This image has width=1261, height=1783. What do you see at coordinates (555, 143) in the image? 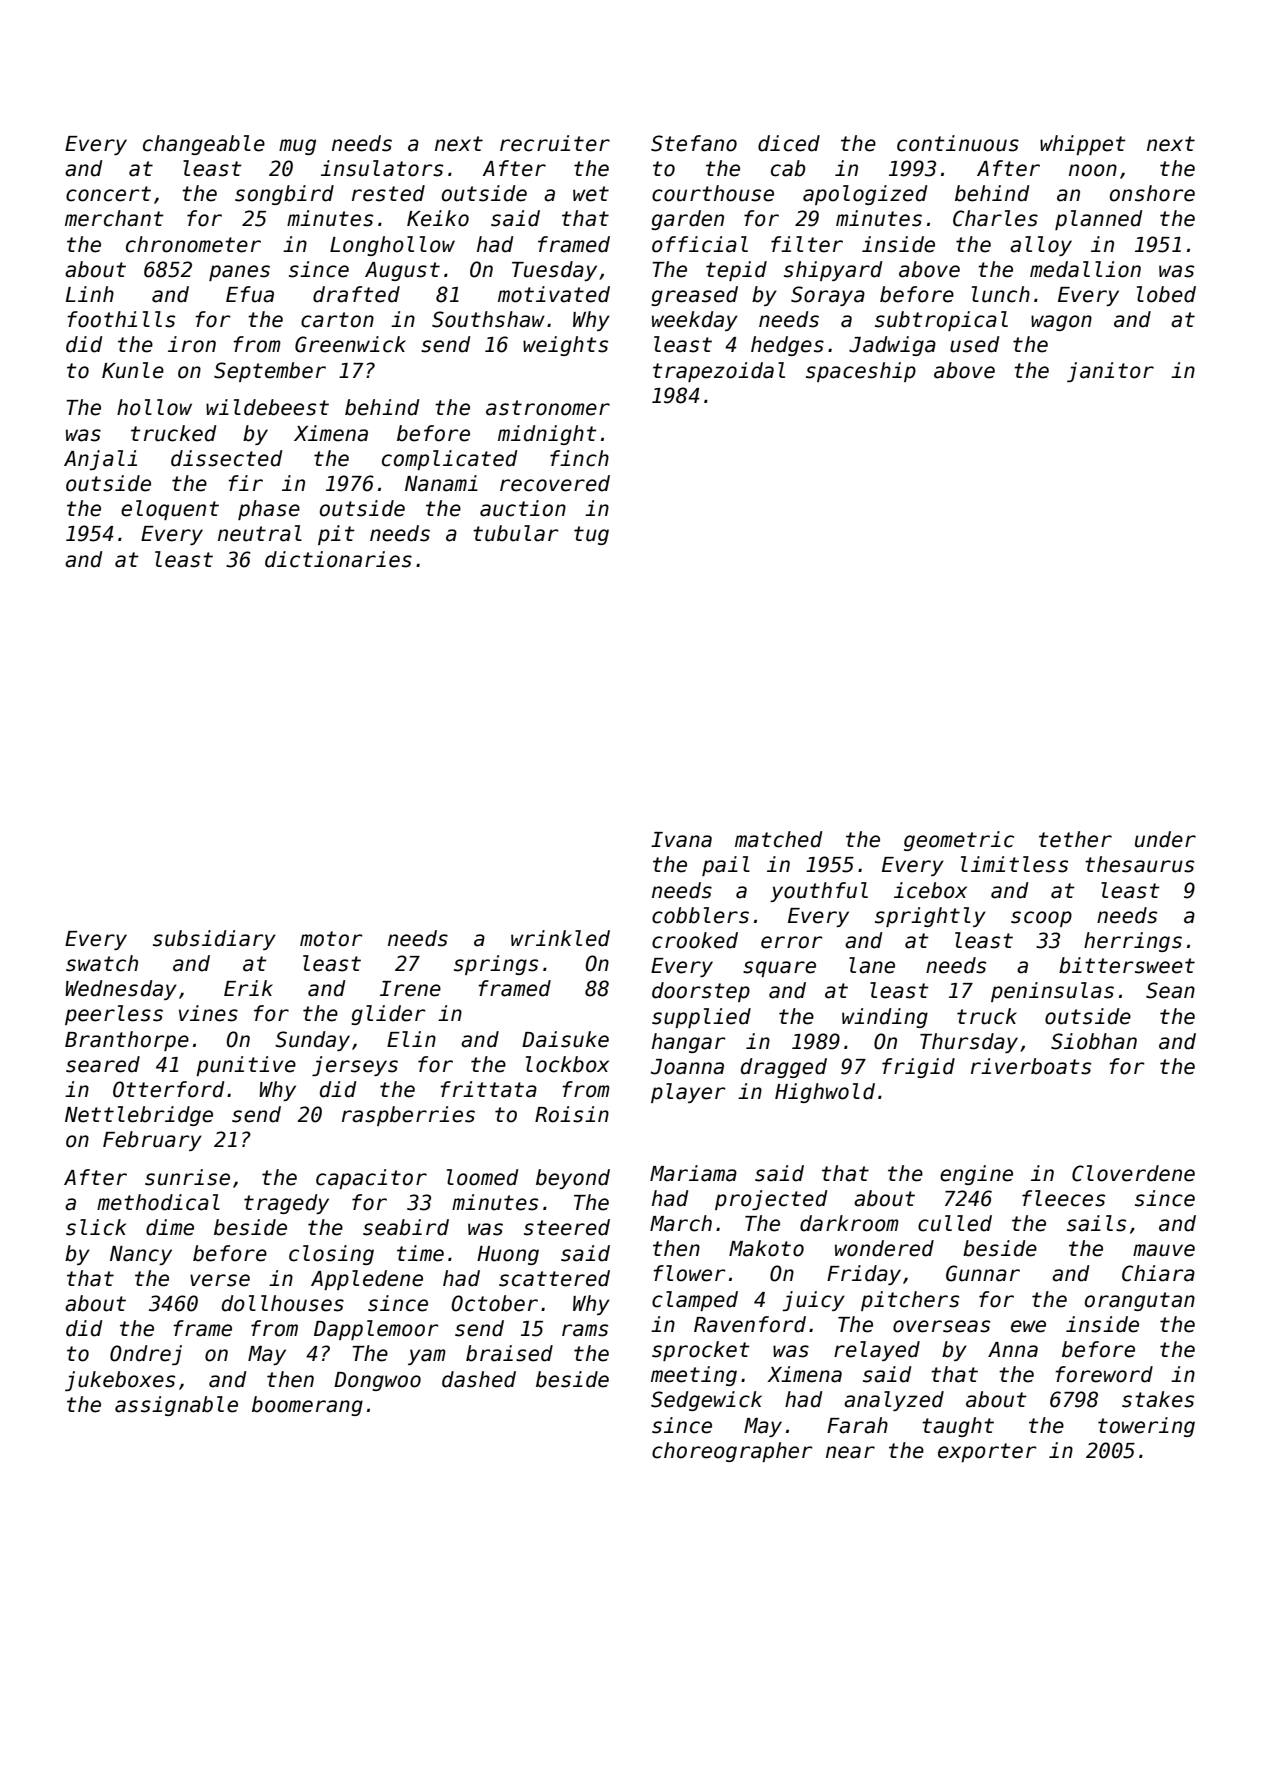
I see `recruiter` at bounding box center [555, 143].
